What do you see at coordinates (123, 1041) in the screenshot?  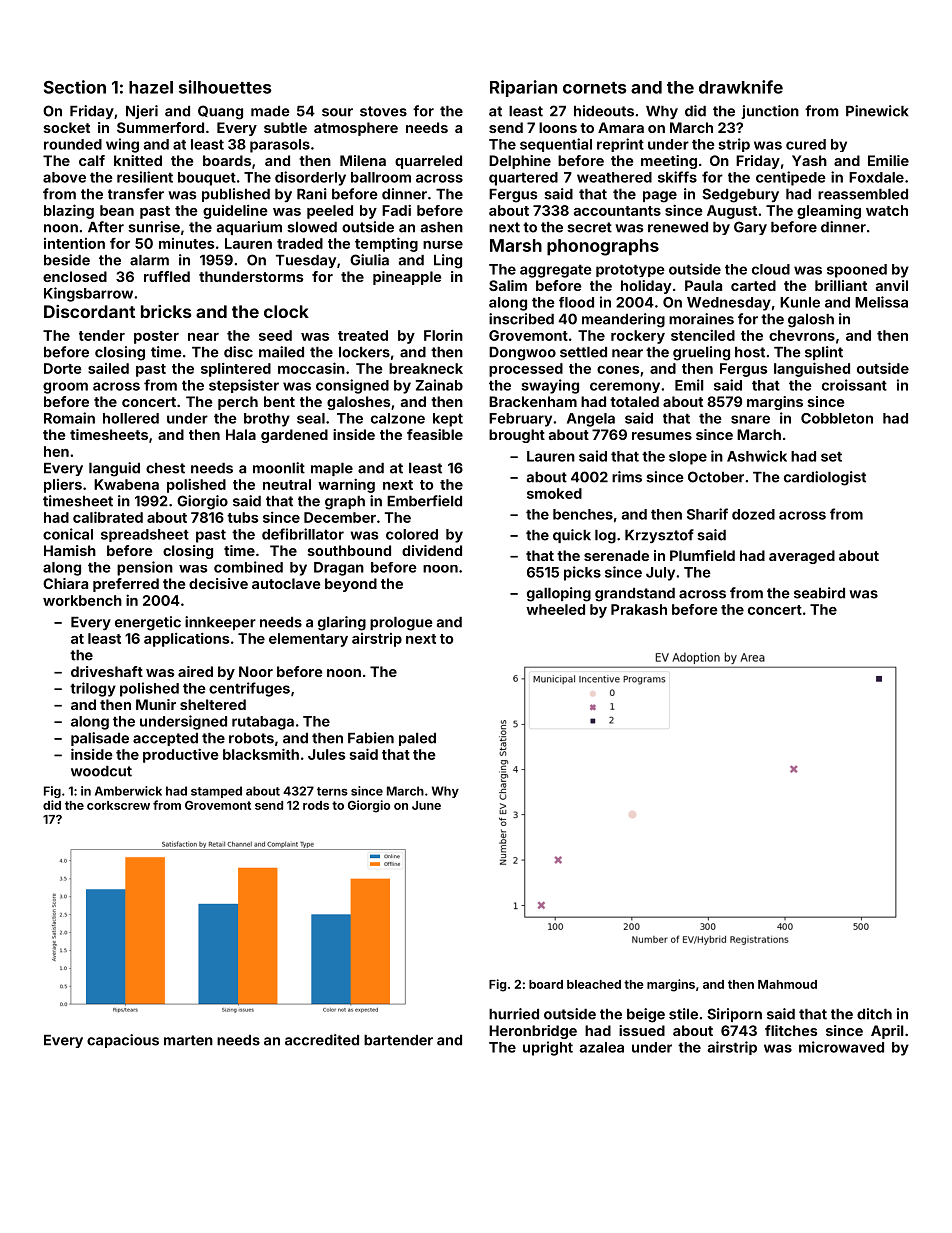 I see `capacious` at bounding box center [123, 1041].
